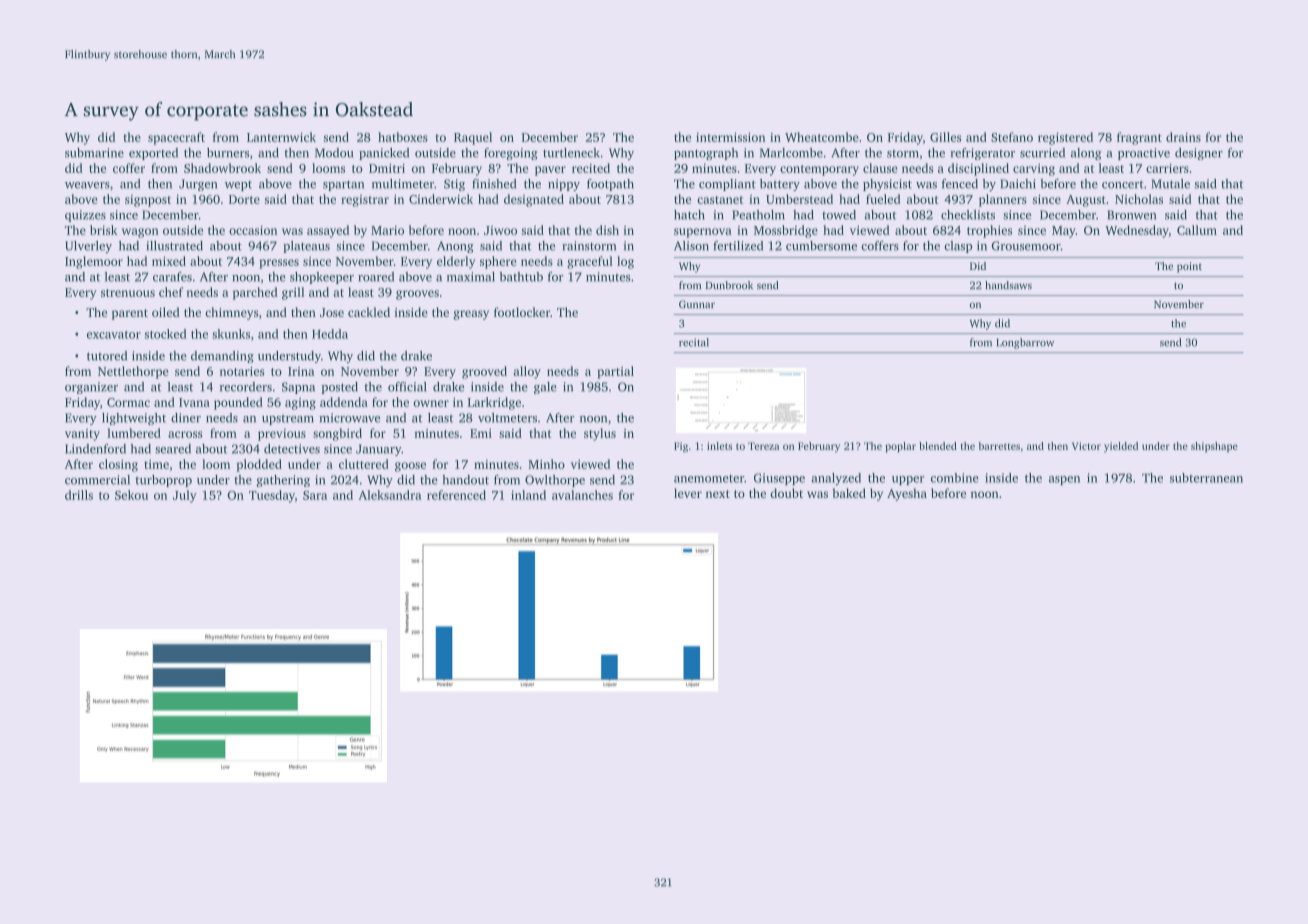 The image size is (1308, 924). Describe the element at coordinates (114, 335) in the screenshot. I see `excavator` at that location.
